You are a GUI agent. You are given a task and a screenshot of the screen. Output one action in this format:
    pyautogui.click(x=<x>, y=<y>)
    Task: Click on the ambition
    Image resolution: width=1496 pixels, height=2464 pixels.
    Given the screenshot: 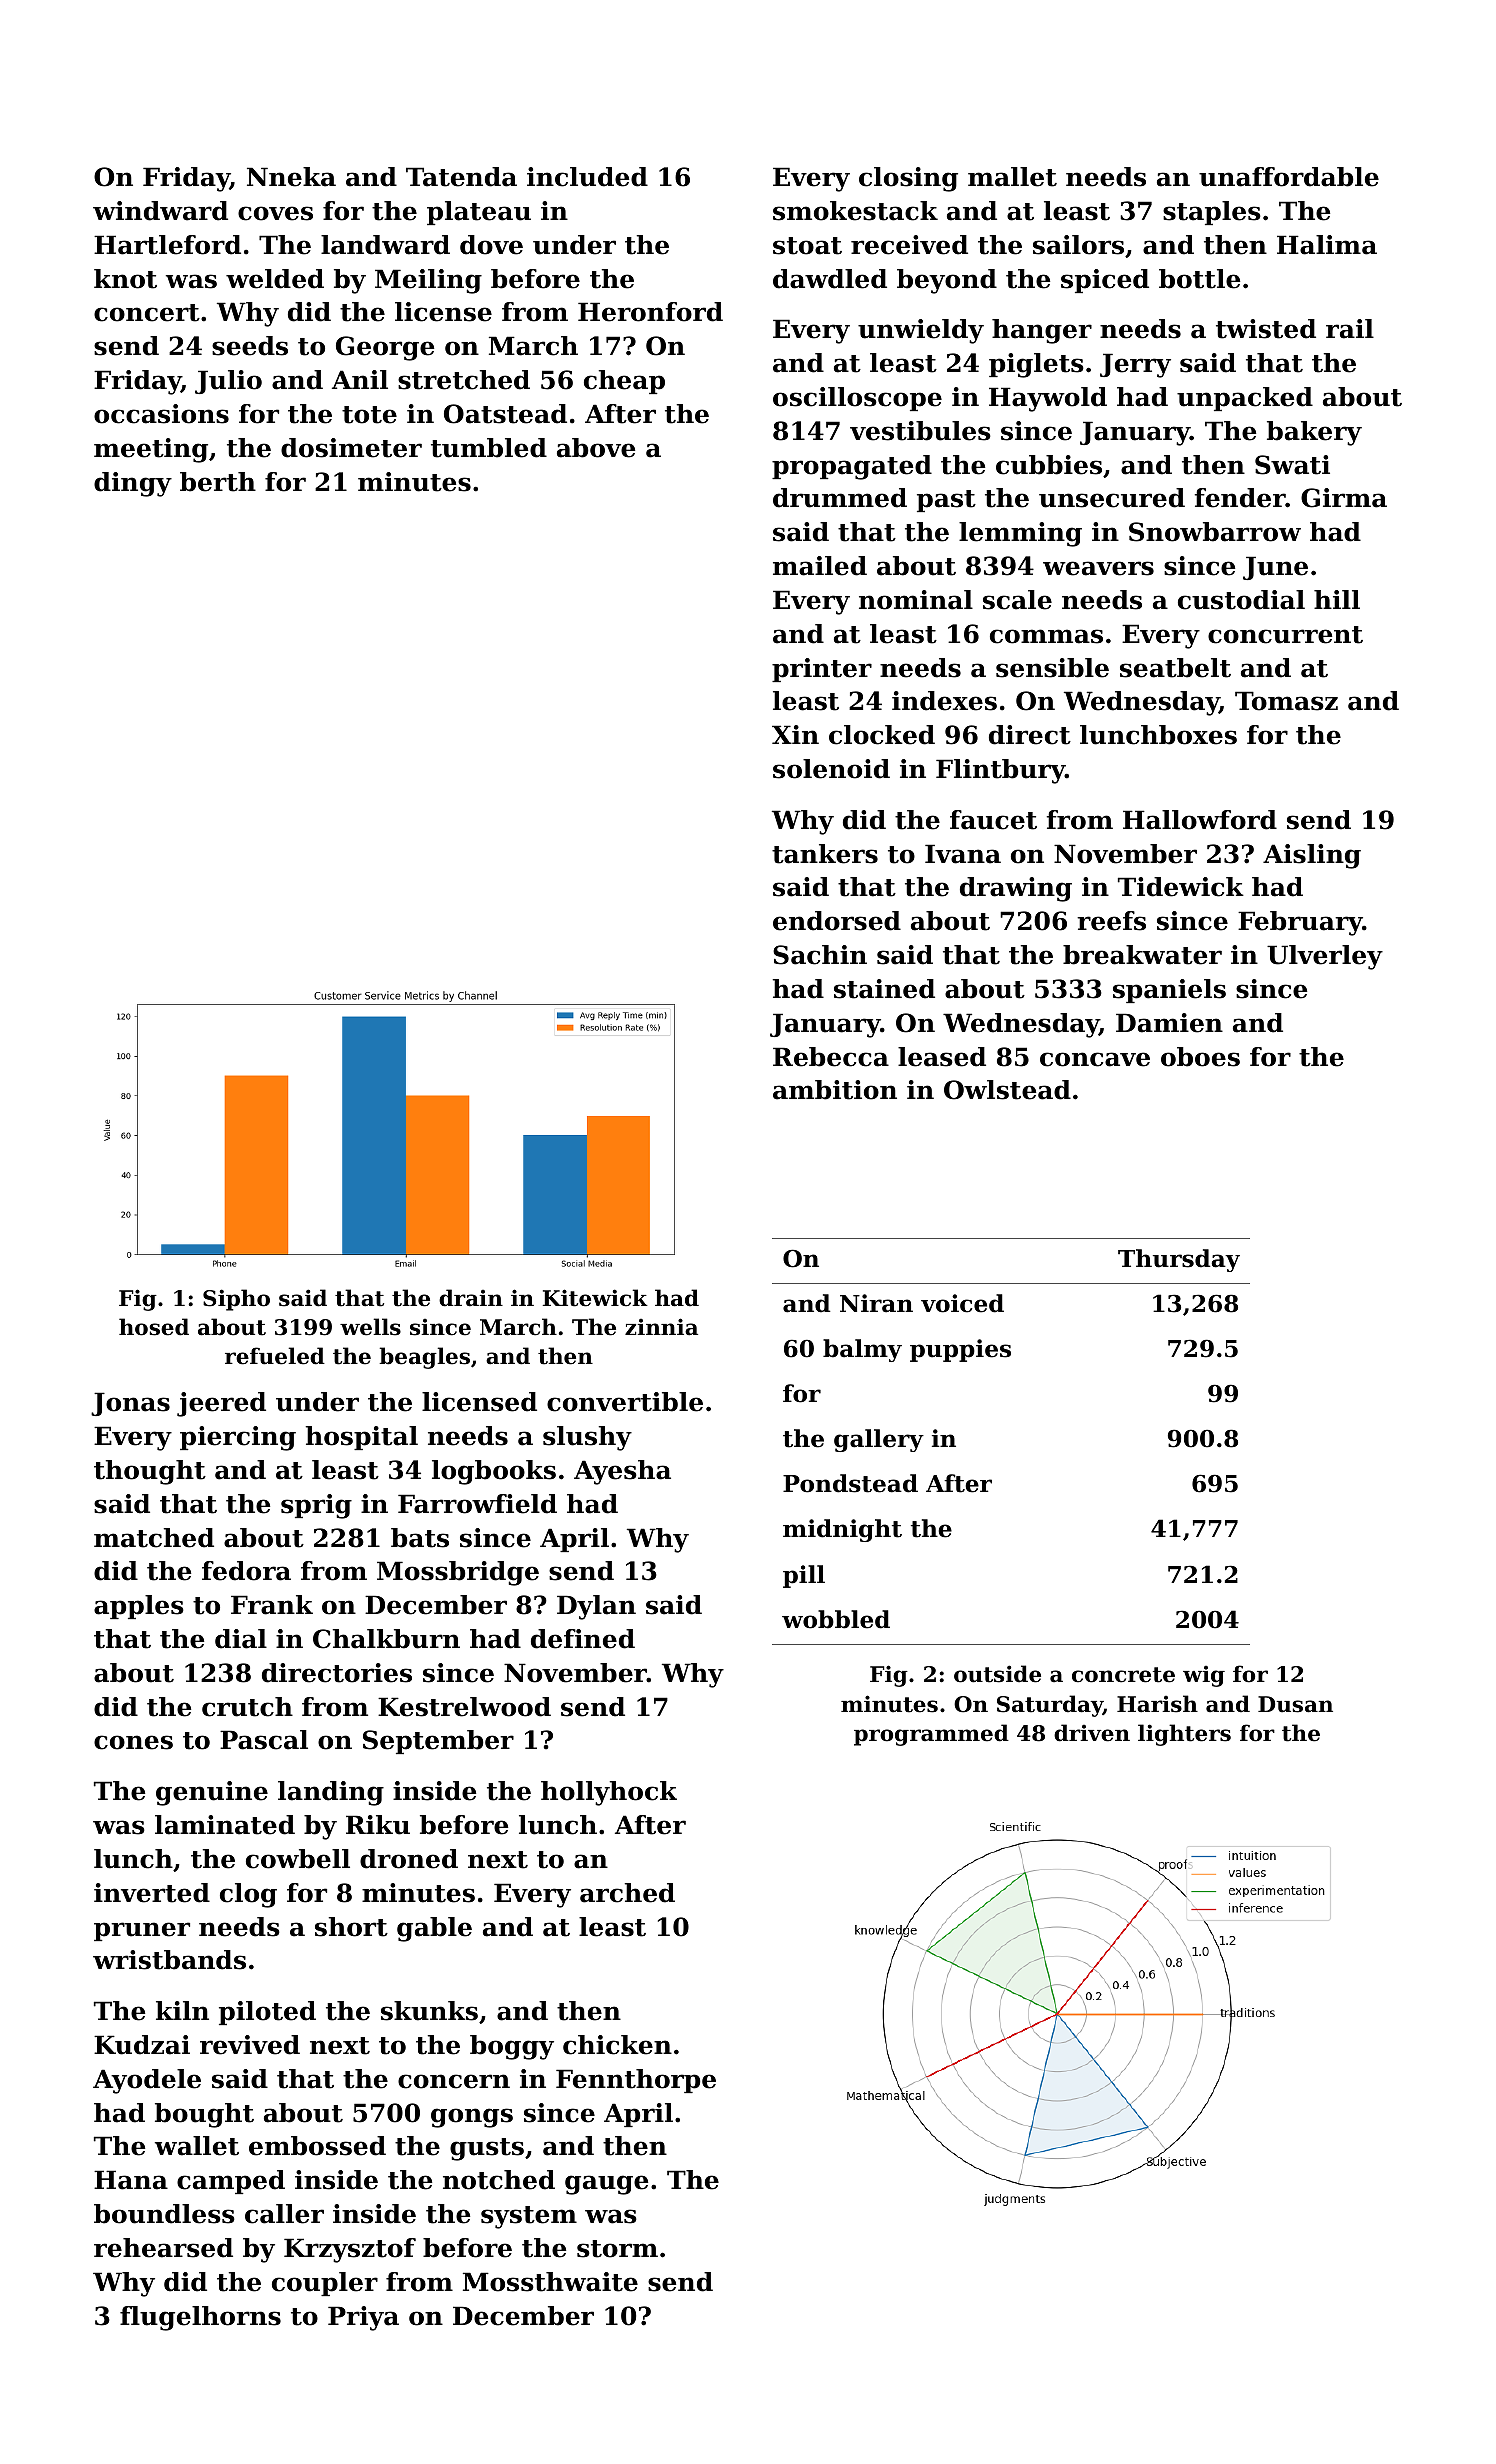 What is the action you would take?
    pyautogui.click(x=835, y=1090)
